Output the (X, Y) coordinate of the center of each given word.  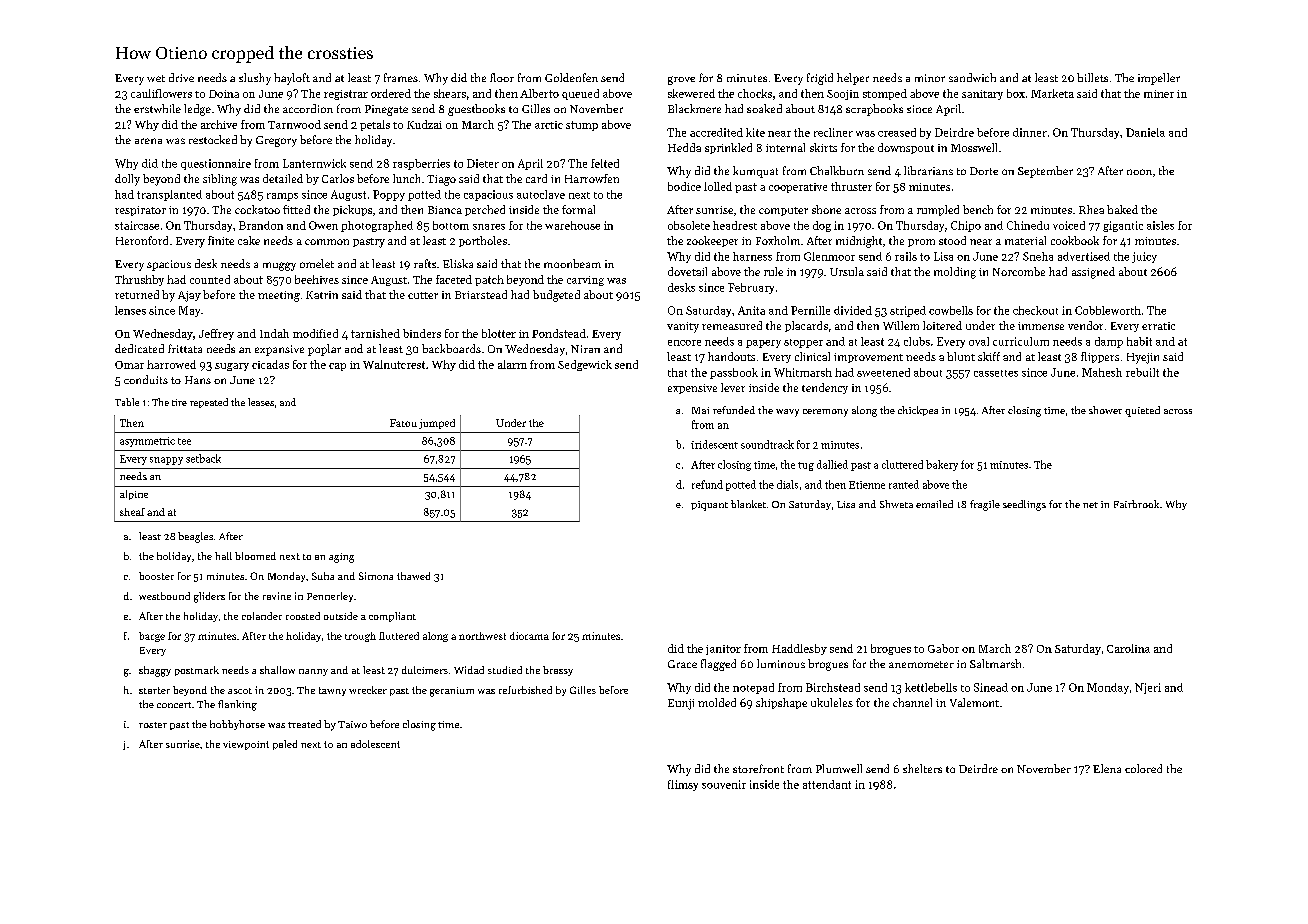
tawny (332, 691)
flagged (718, 665)
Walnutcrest (394, 364)
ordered (391, 93)
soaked (764, 108)
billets (1092, 77)
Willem (901, 325)
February (751, 288)
